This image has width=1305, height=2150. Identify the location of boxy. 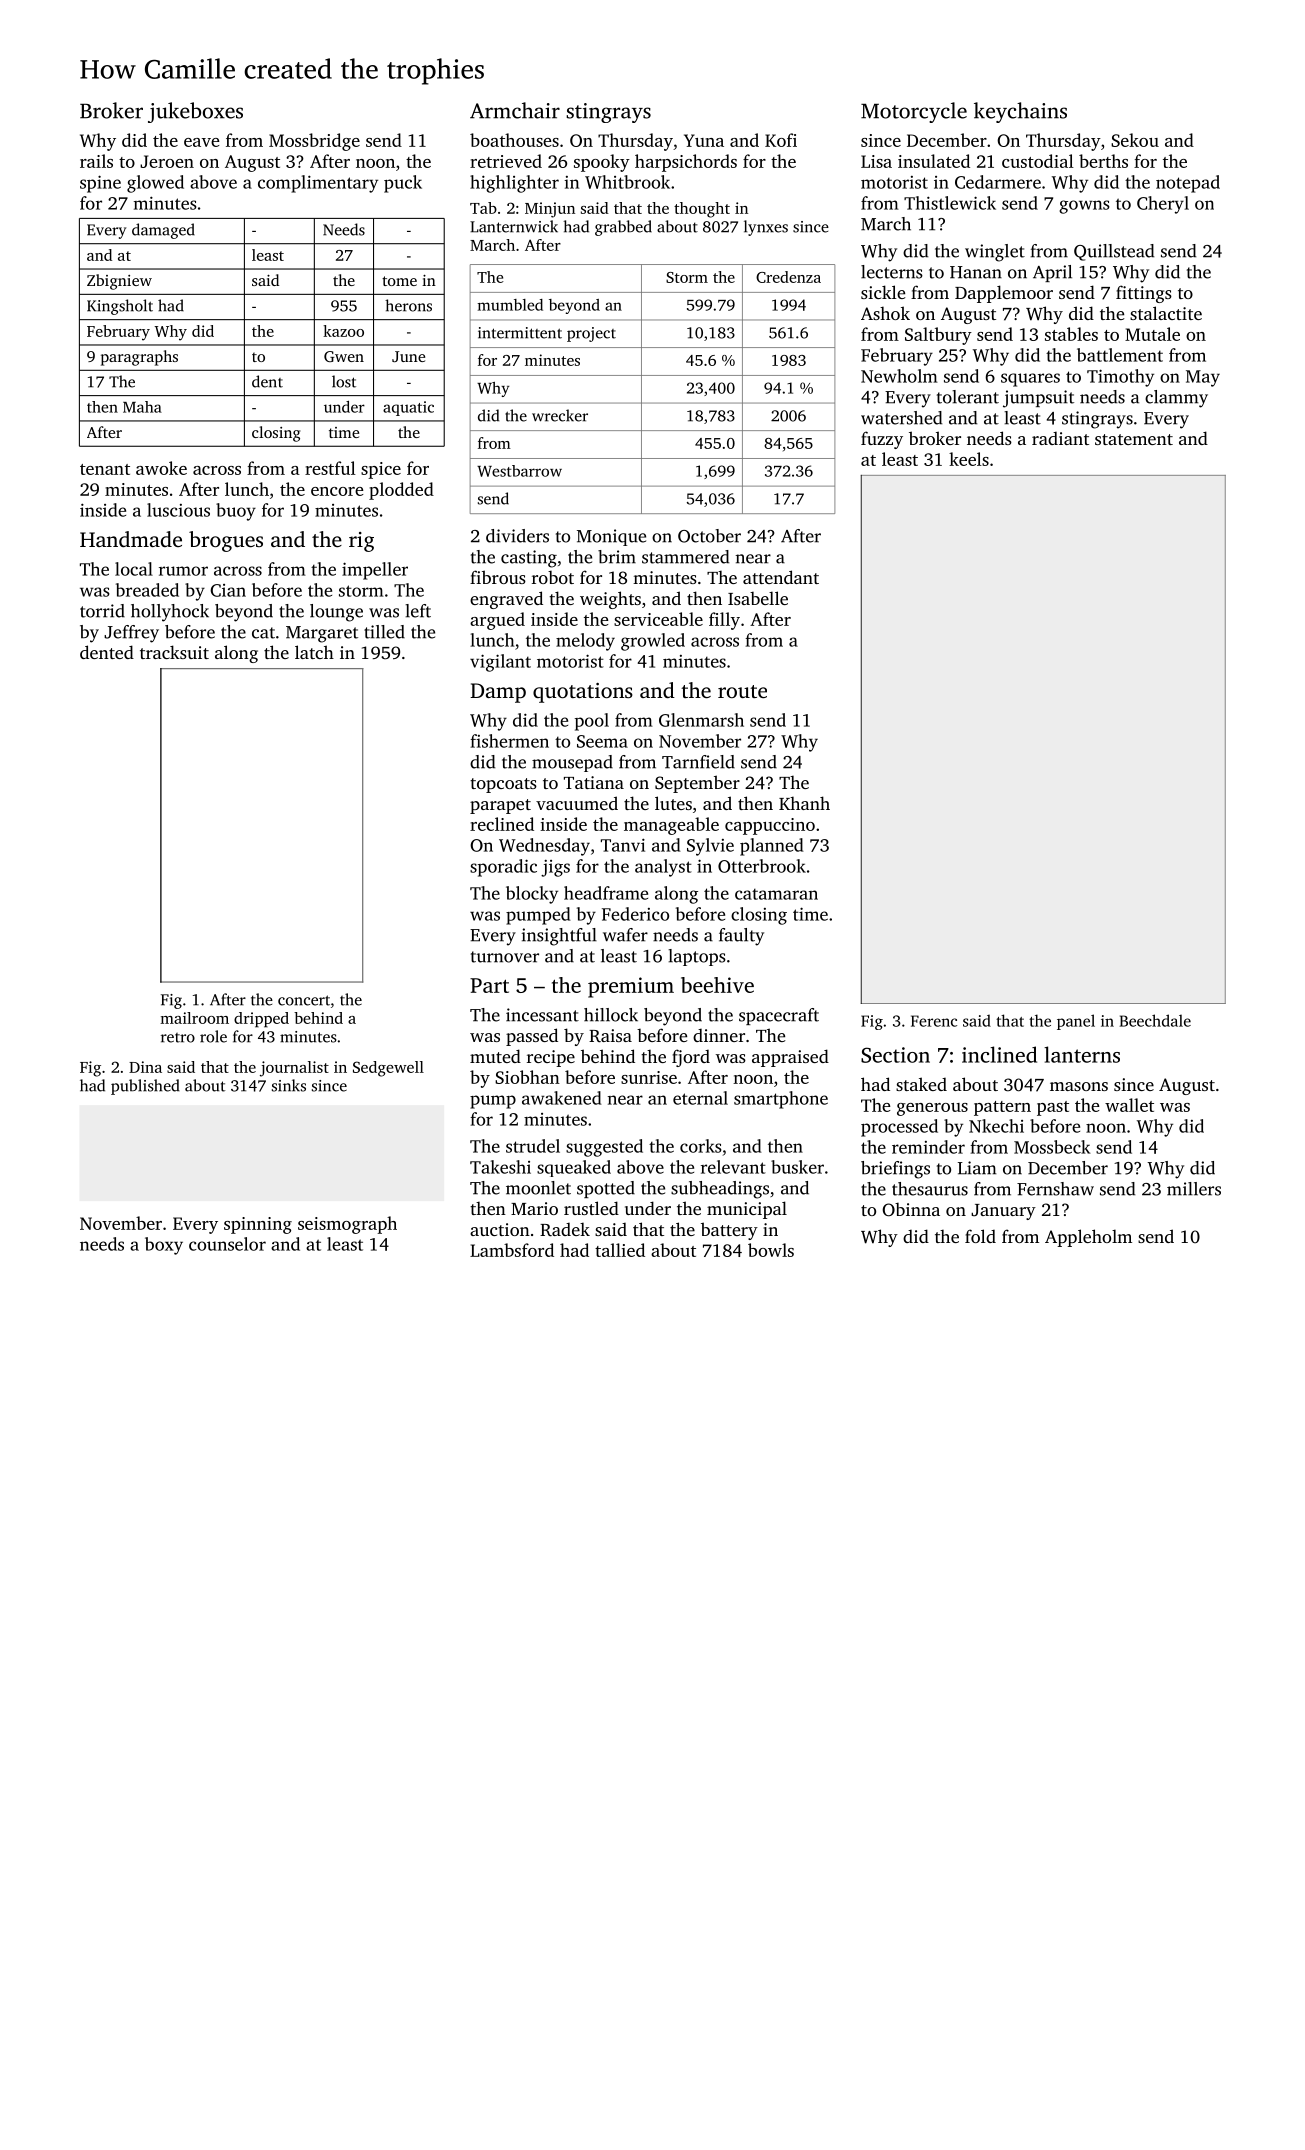
(164, 1246).
